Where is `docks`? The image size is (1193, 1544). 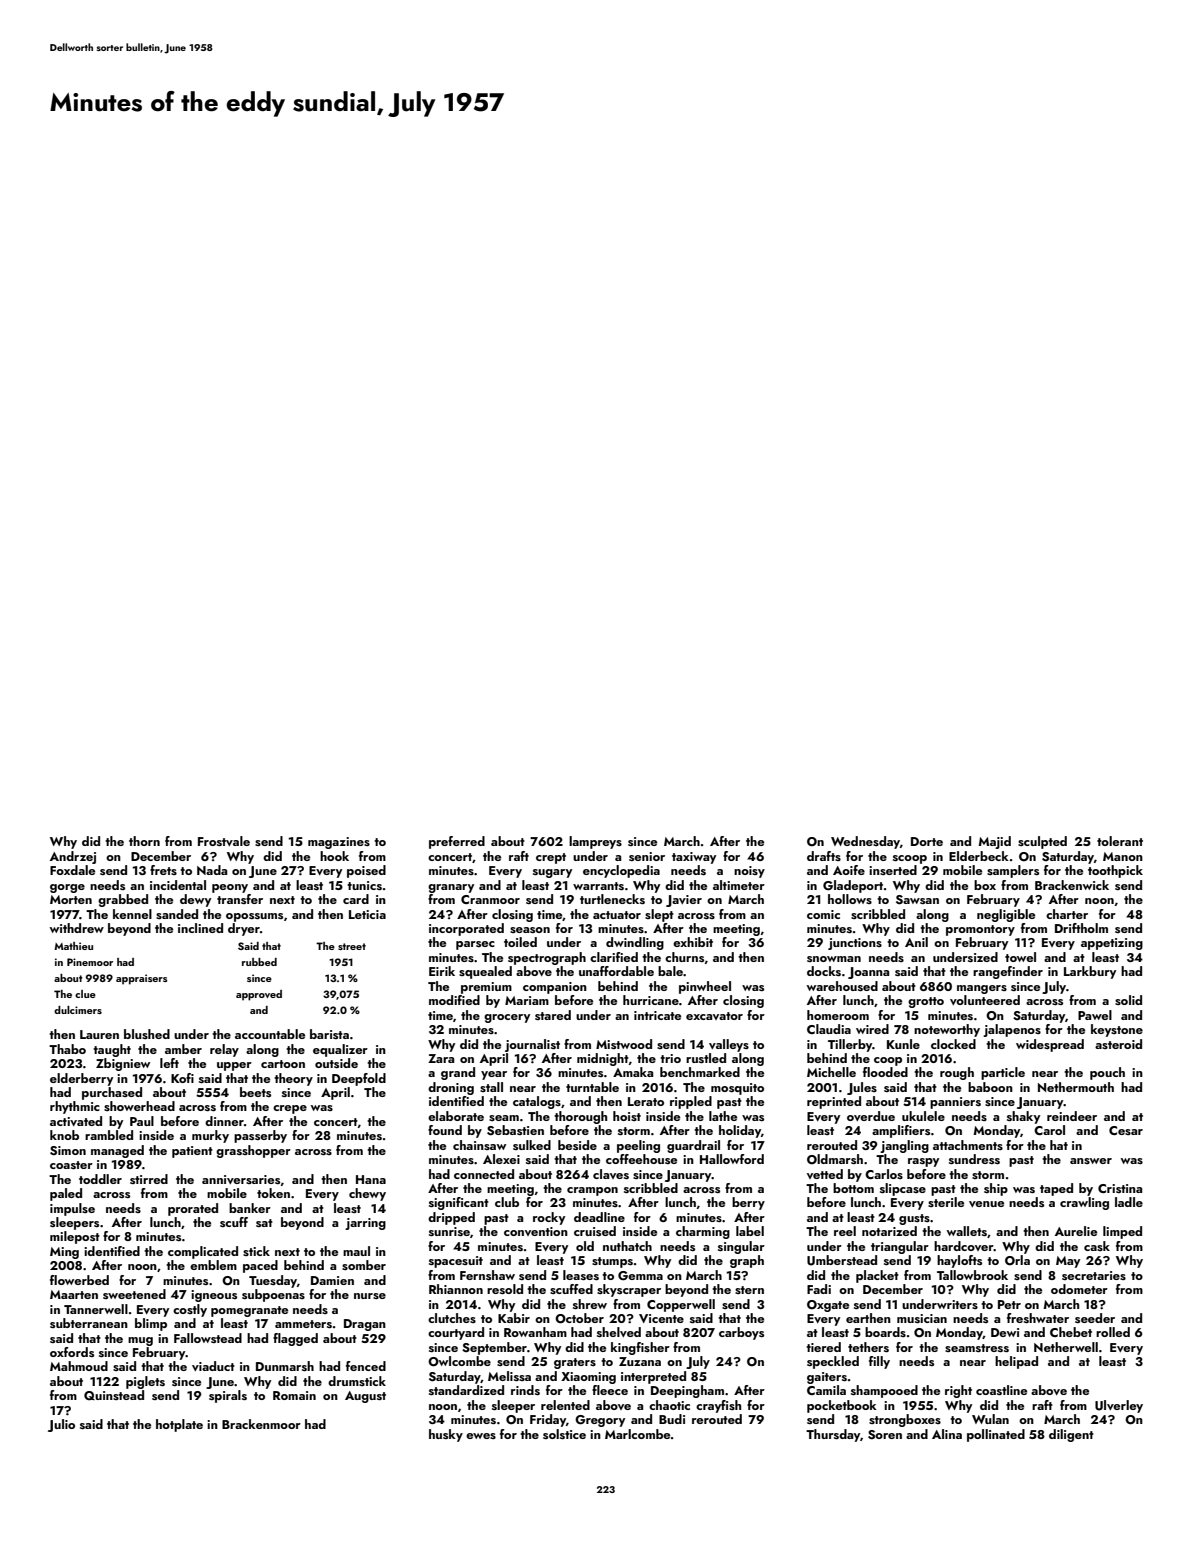 docks is located at coordinates (824, 971).
